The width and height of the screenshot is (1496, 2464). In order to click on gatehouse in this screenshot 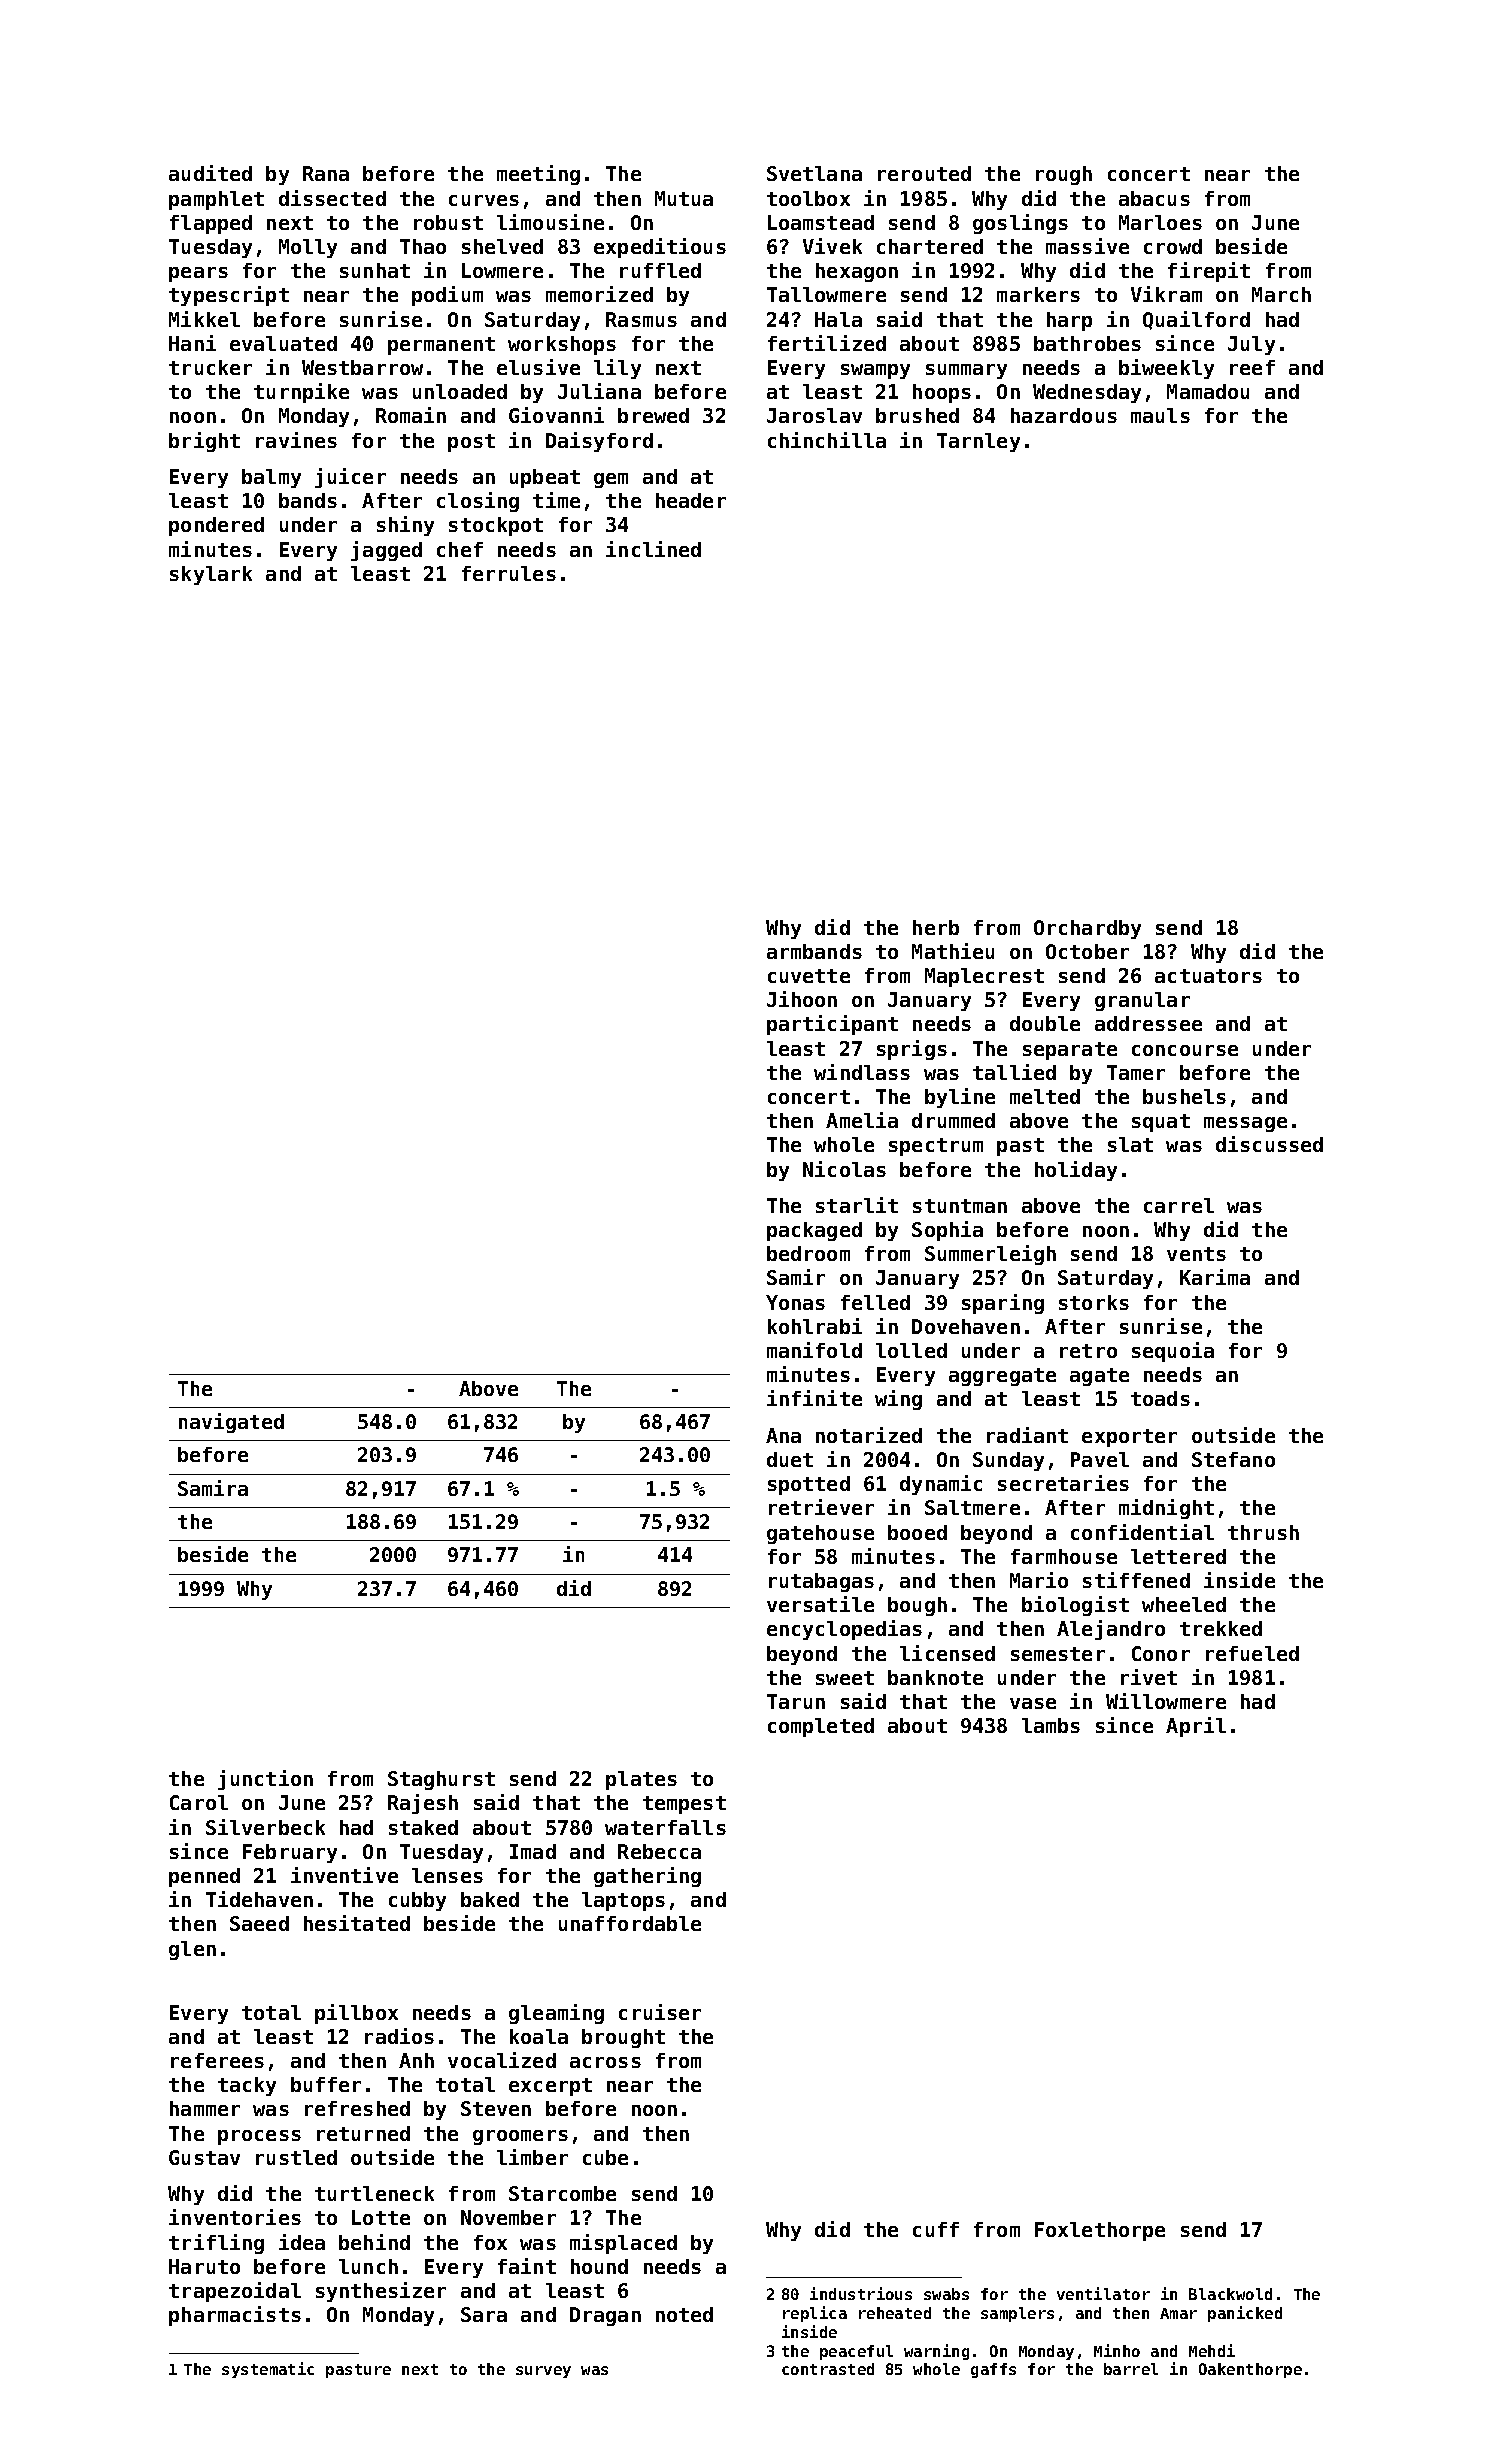, I will do `click(820, 1534)`.
